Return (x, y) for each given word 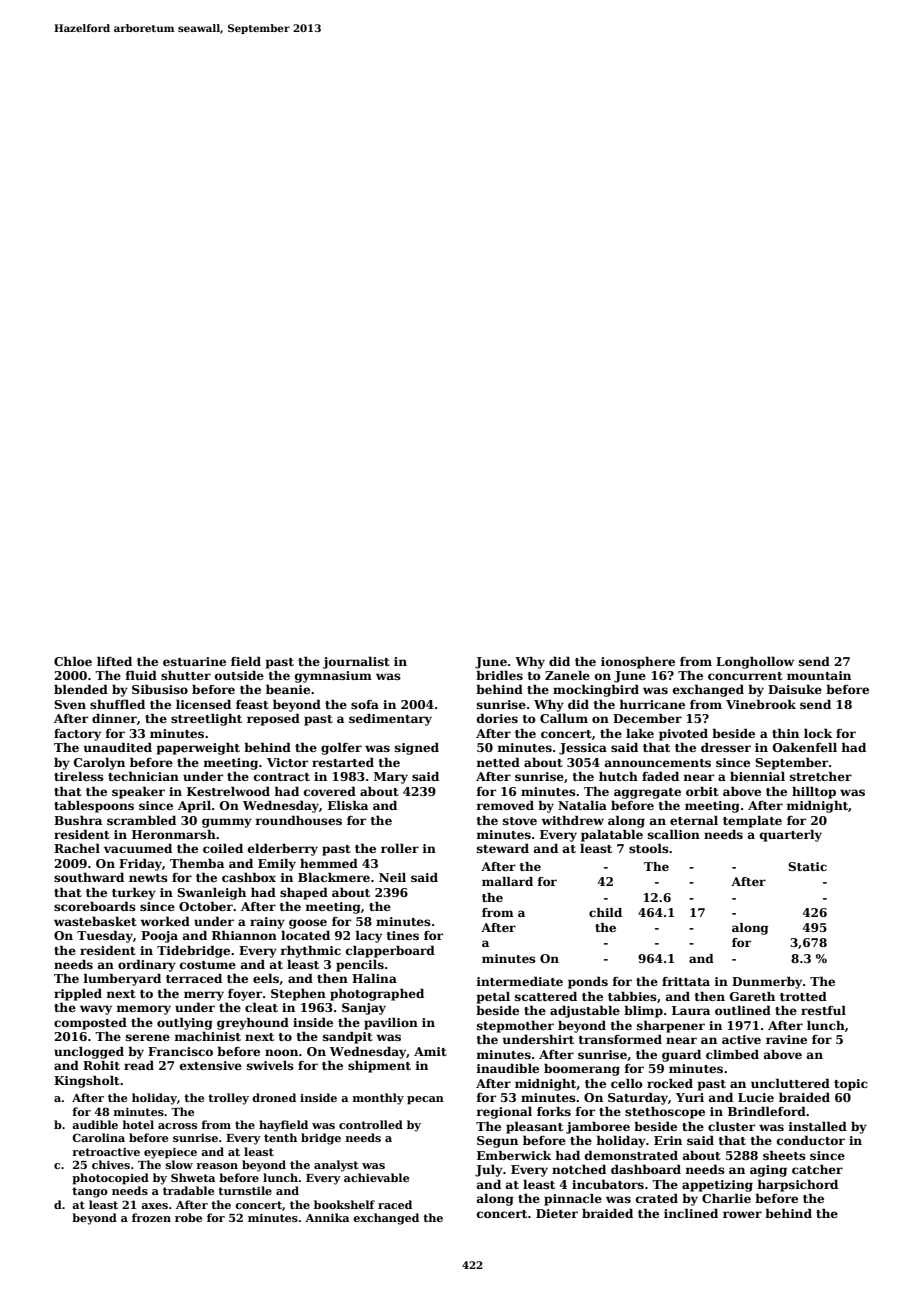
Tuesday (105, 937)
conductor (811, 1140)
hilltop (814, 792)
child (605, 912)
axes (154, 1206)
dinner (114, 718)
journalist (356, 663)
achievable (376, 1177)
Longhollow (755, 662)
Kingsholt (87, 1081)
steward (503, 848)
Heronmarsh (174, 834)
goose (308, 924)
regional (504, 1112)
